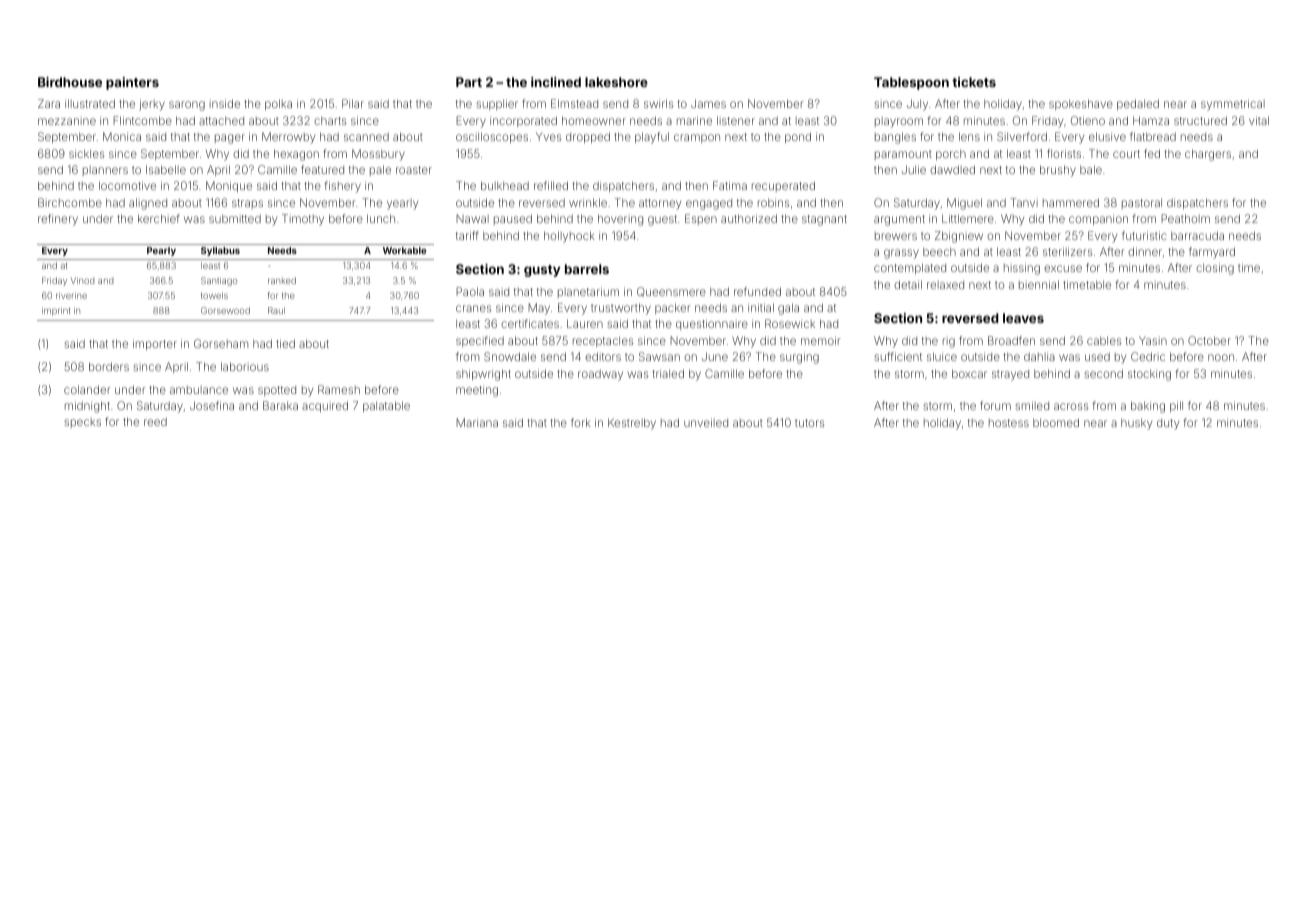  I want to click on Vinod, so click(82, 280).
